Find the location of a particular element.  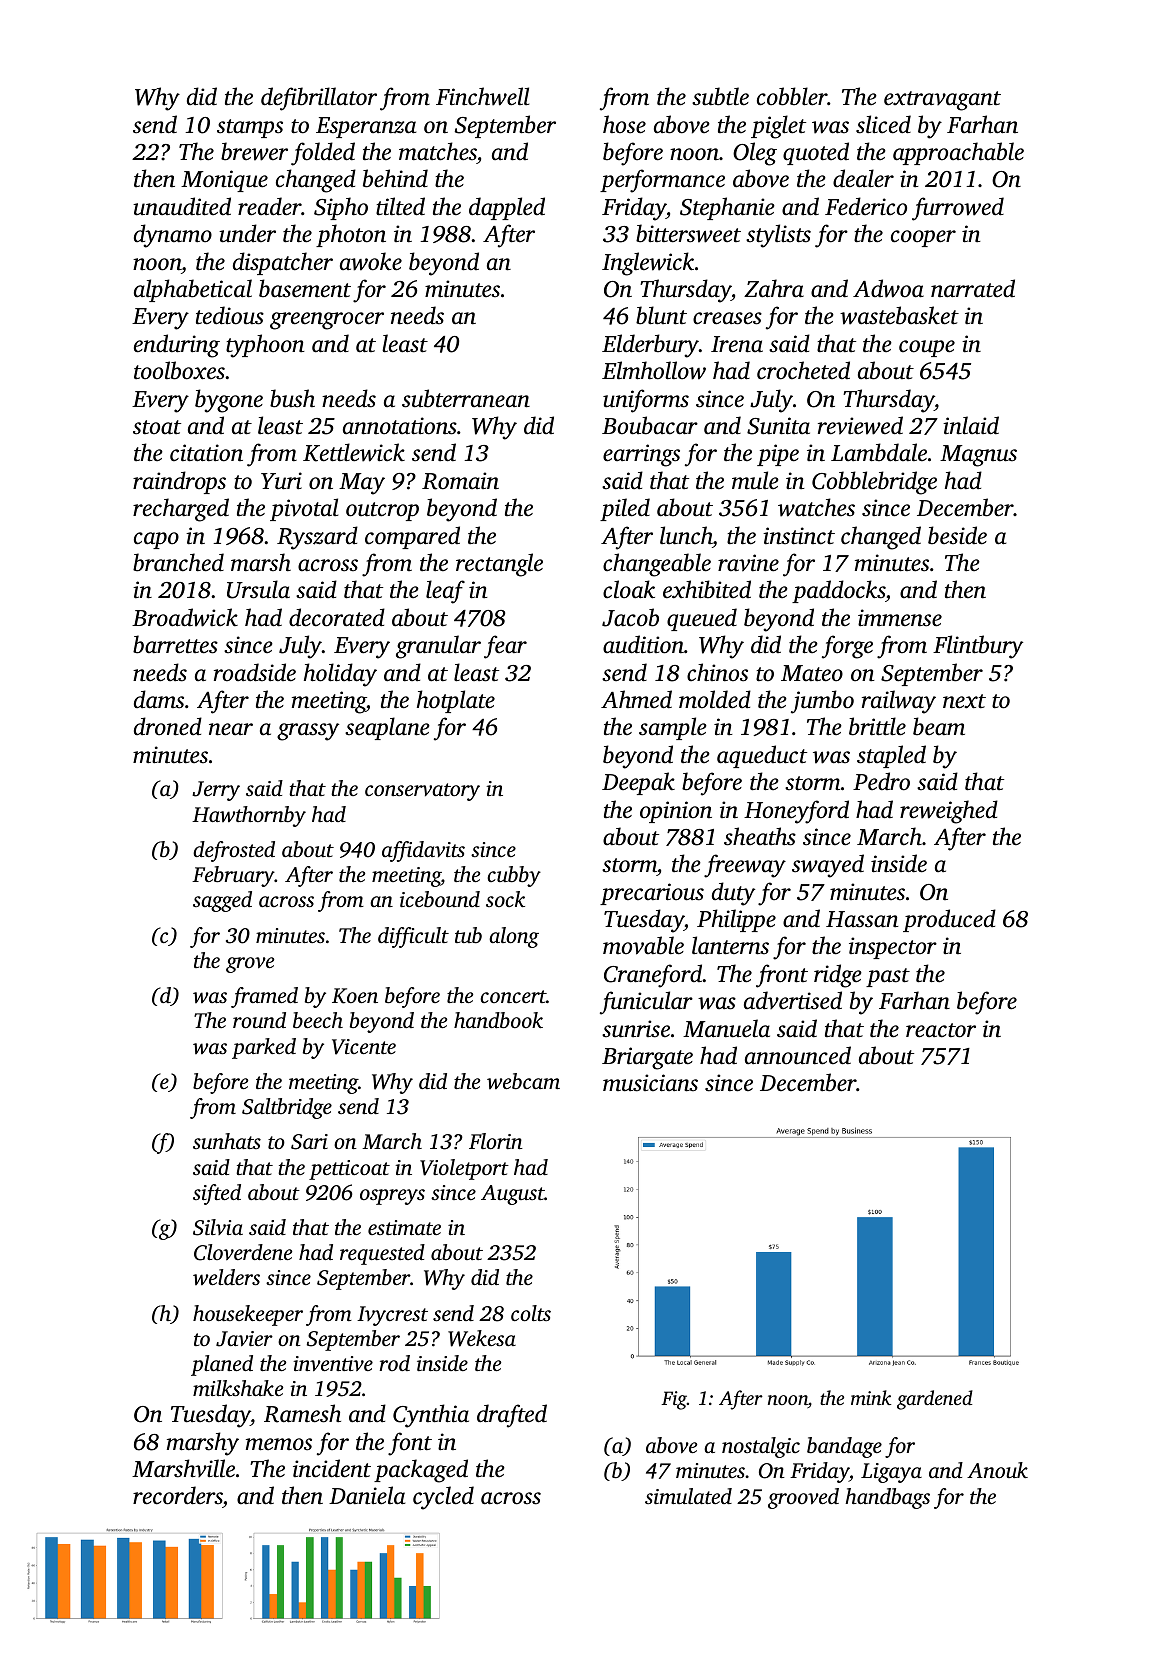

molded is located at coordinates (715, 699).
